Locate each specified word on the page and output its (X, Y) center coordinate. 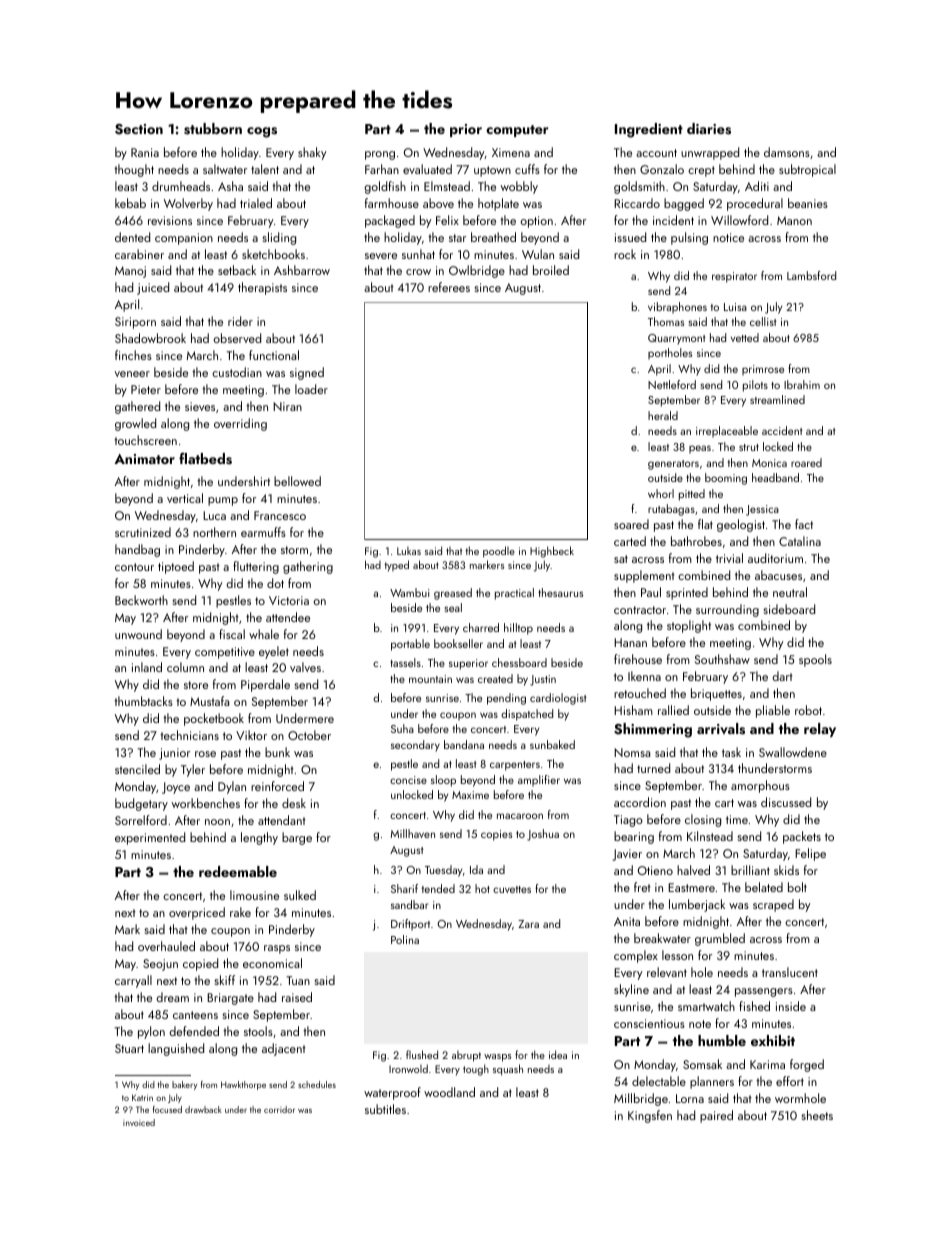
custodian (237, 372)
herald (663, 415)
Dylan (232, 787)
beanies (808, 203)
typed (396, 565)
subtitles (385, 1109)
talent (265, 169)
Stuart (129, 1048)
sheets (817, 1115)
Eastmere (691, 887)
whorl (661, 493)
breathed (493, 237)
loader (311, 389)
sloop (443, 781)
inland (147, 667)
